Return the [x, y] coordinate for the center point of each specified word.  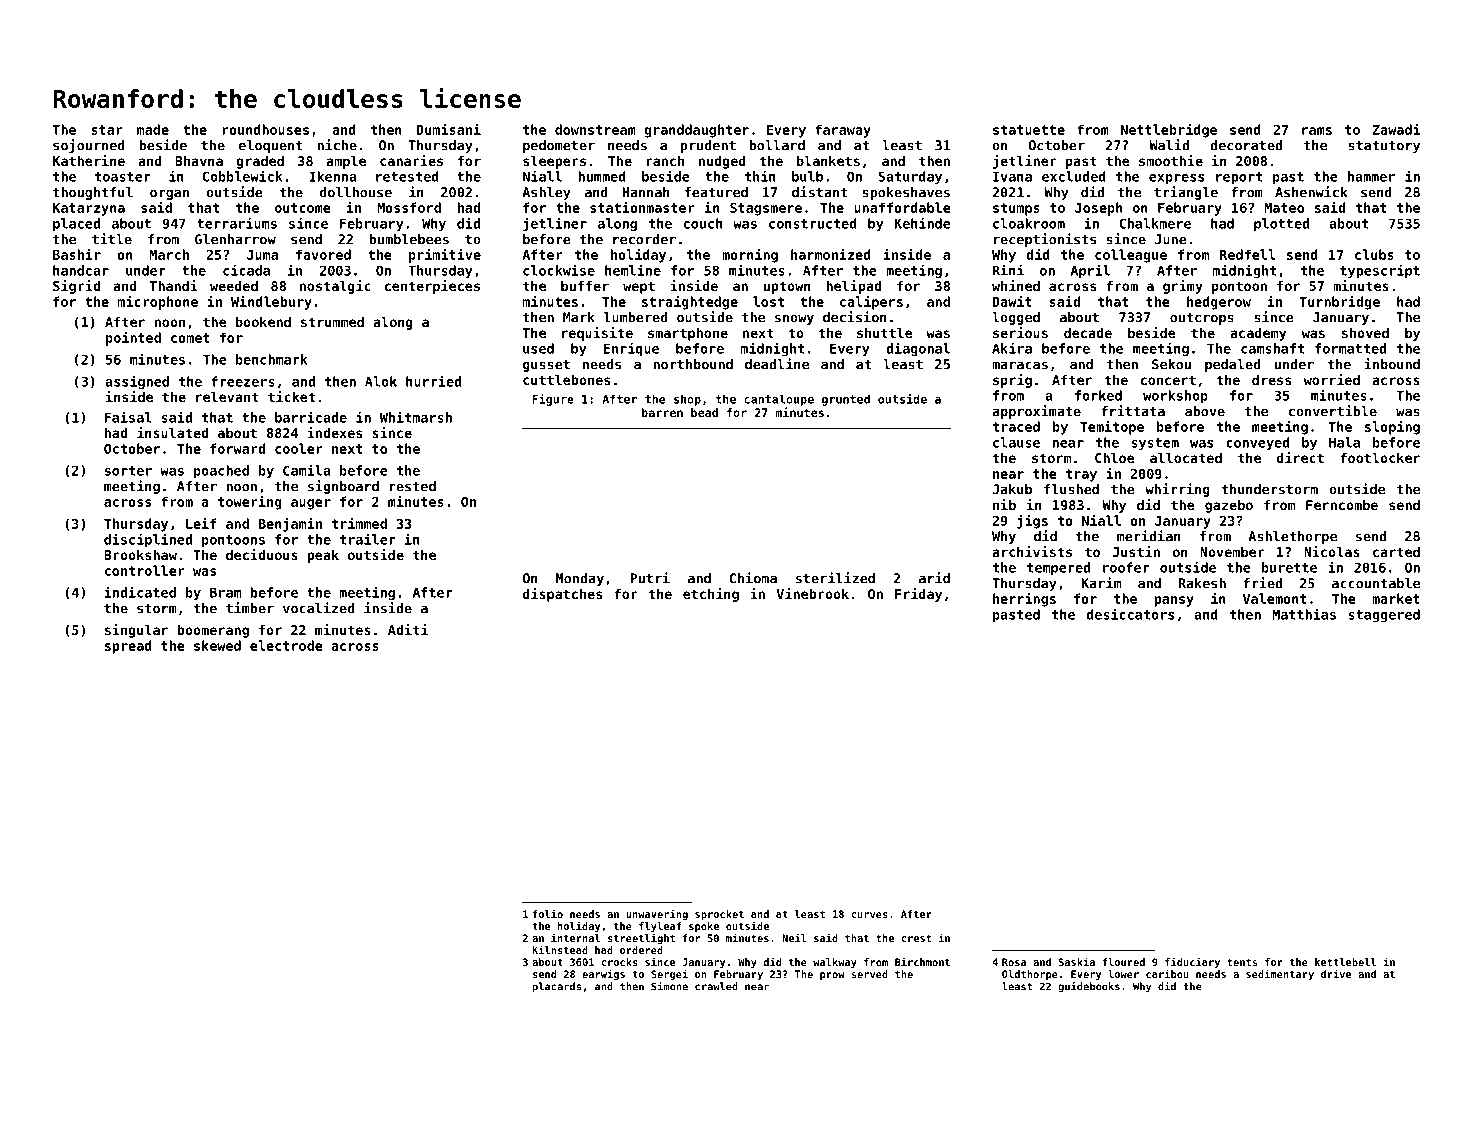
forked [1098, 395]
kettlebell [1345, 962]
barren [662, 412]
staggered [1384, 616]
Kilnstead [560, 949]
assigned [137, 382]
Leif [201, 523]
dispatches [562, 595]
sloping [1392, 428]
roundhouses [265, 129]
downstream [595, 129]
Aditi [408, 629]
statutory [1384, 147]
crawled [716, 986]
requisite [597, 334]
